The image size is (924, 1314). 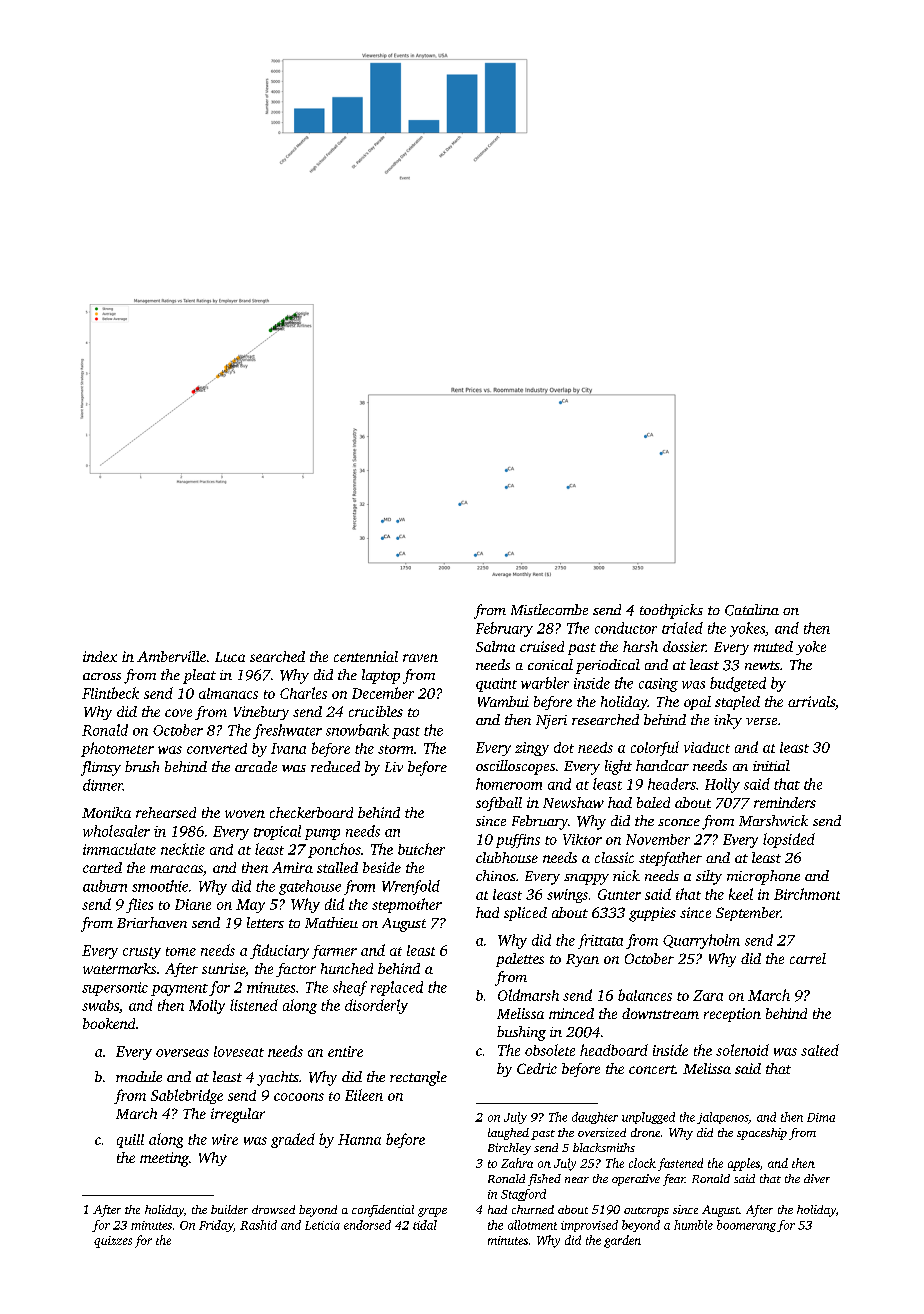 What do you see at coordinates (549, 609) in the screenshot?
I see `Mistlecombe` at bounding box center [549, 609].
